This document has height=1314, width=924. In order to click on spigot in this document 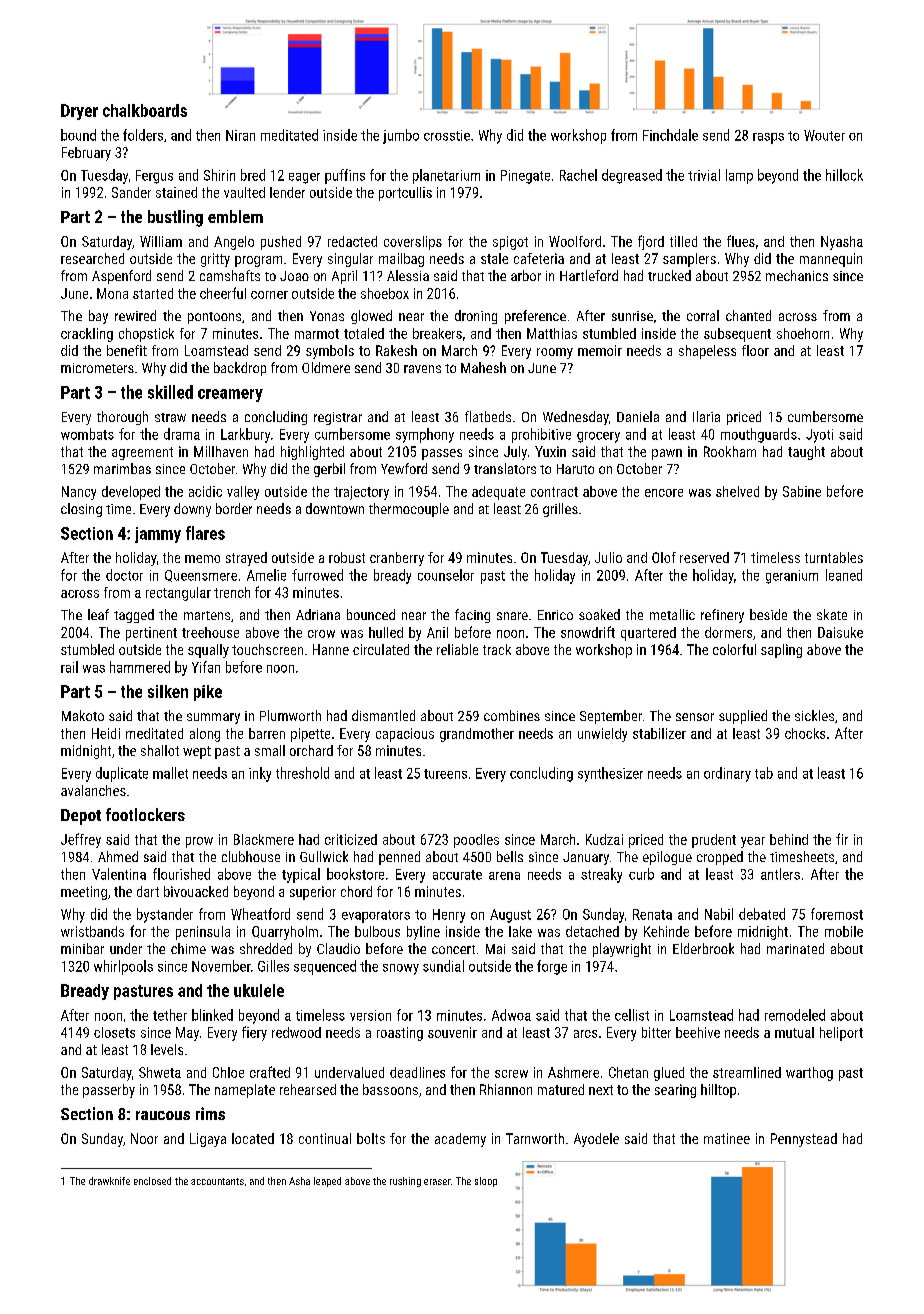, I will do `click(510, 243)`.
